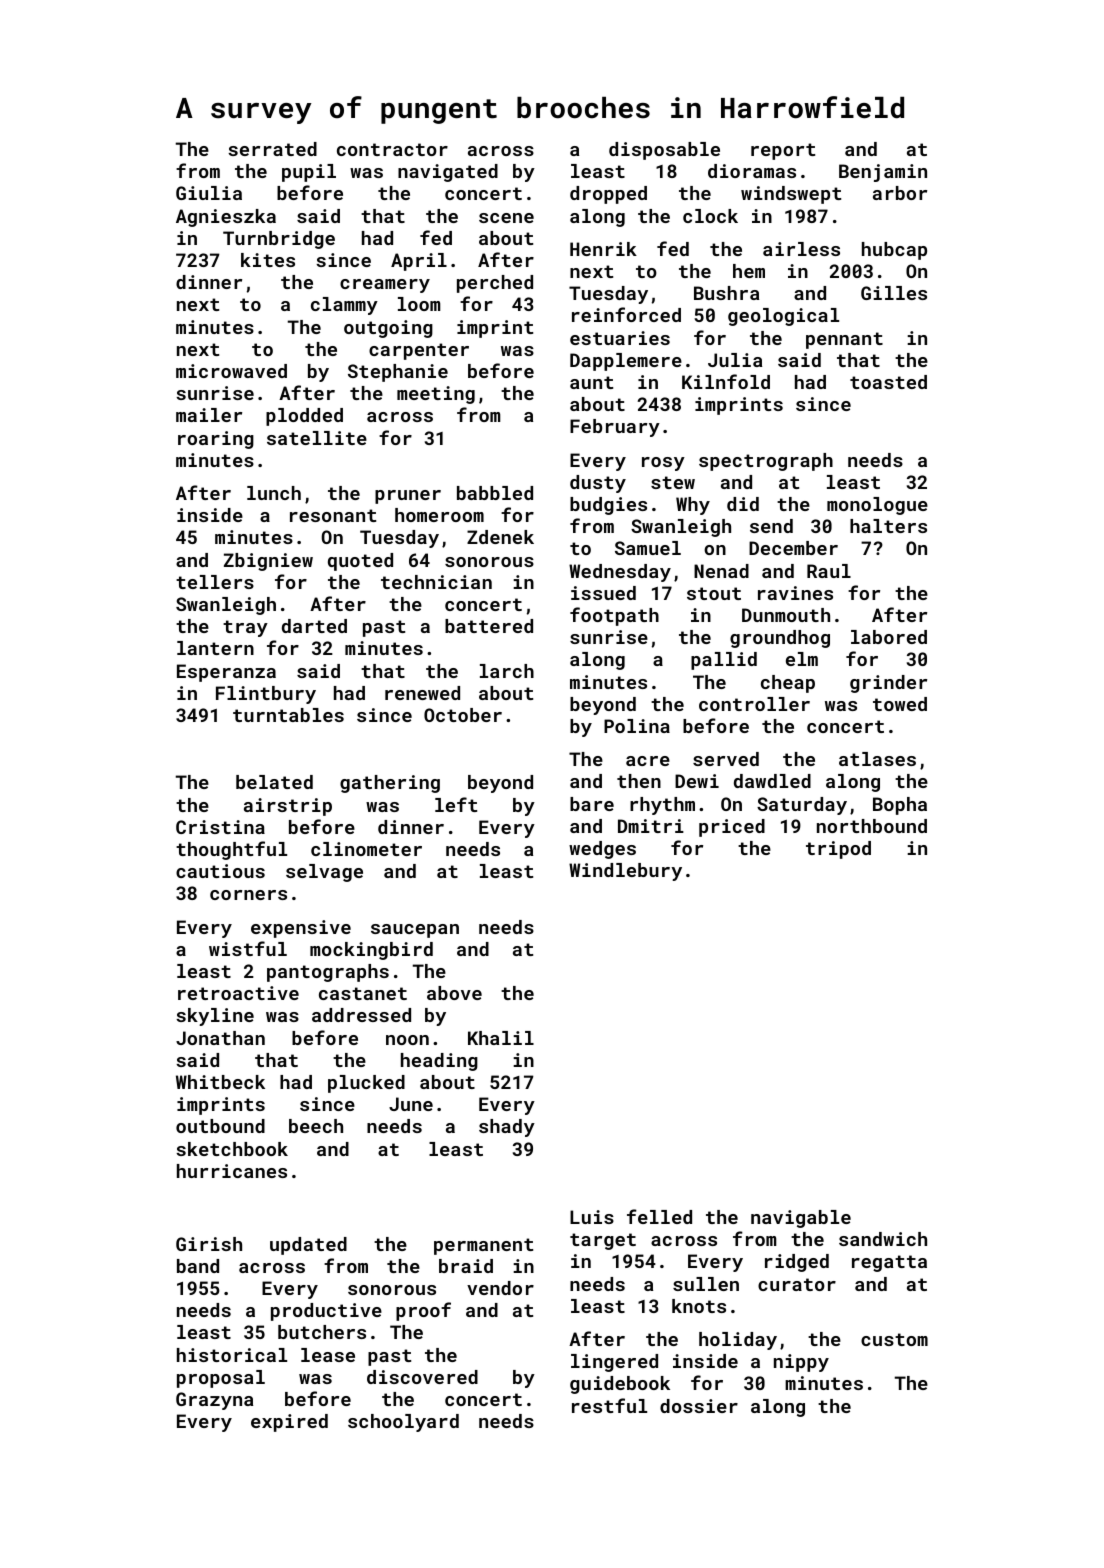  What do you see at coordinates (408, 497) in the document?
I see `pruner` at bounding box center [408, 497].
